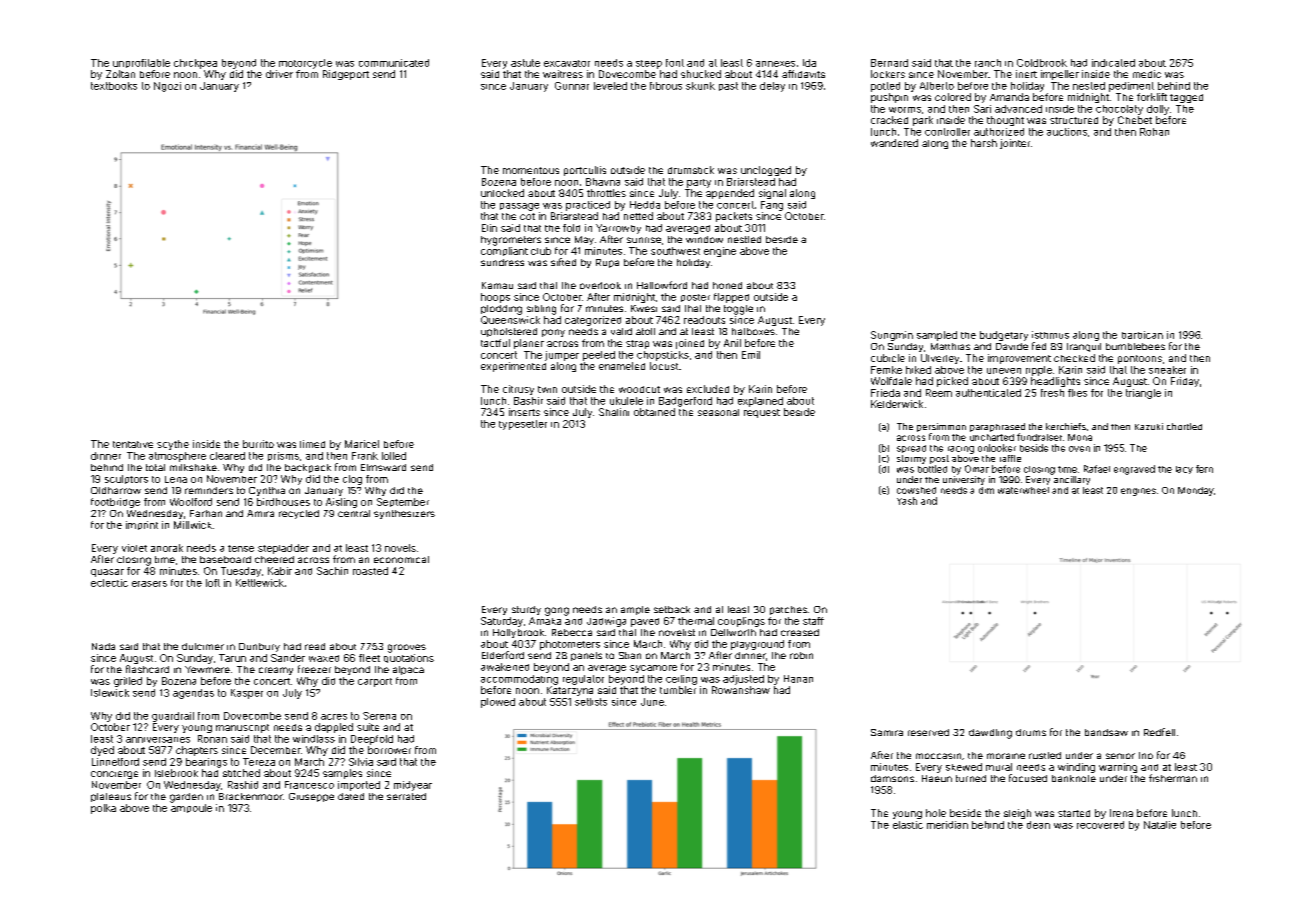 The height and width of the image is (924, 1308). Describe the element at coordinates (346, 75) in the image. I see `Ridgeport` at that location.
